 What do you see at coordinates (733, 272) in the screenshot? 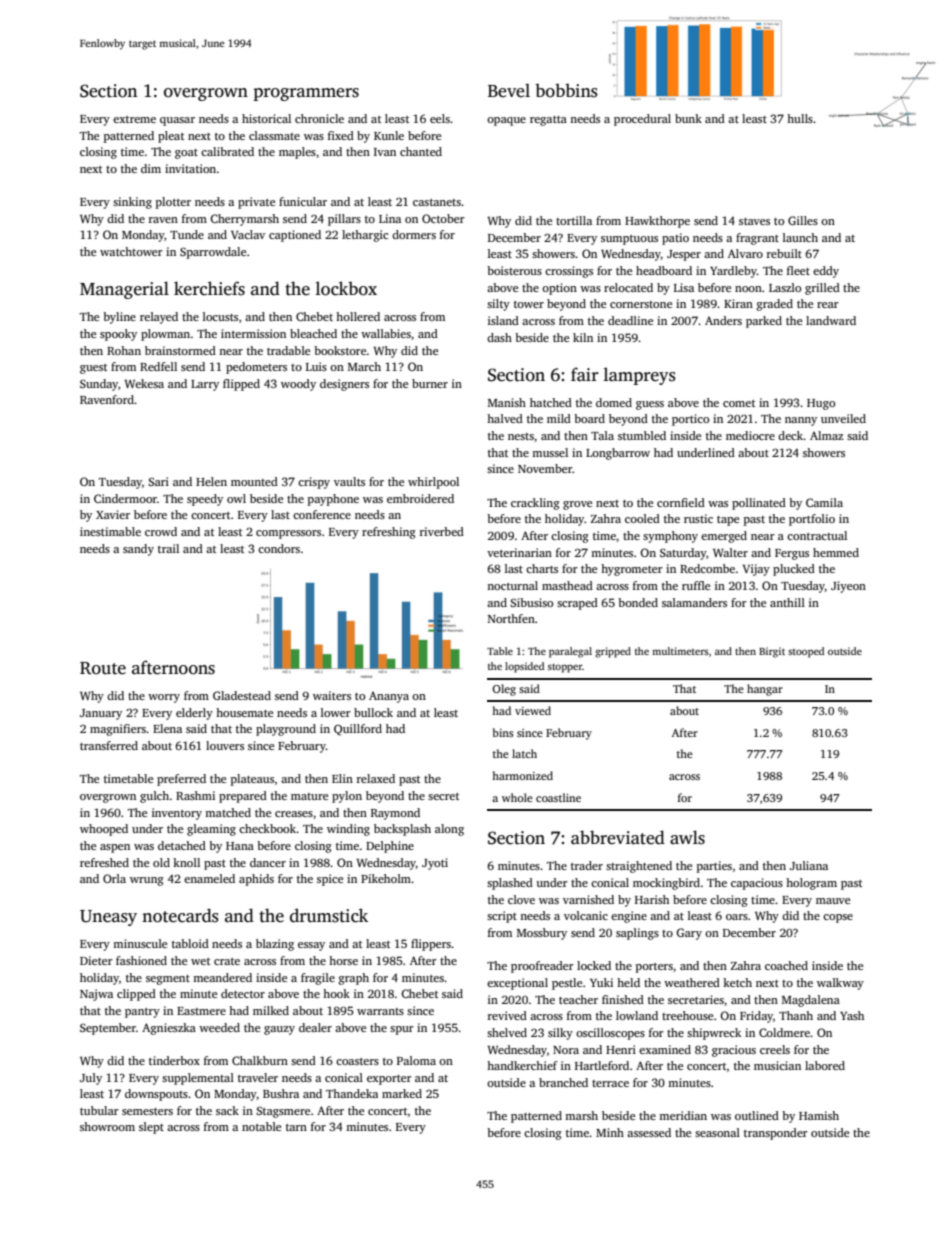
I see `Yardleby` at bounding box center [733, 272].
